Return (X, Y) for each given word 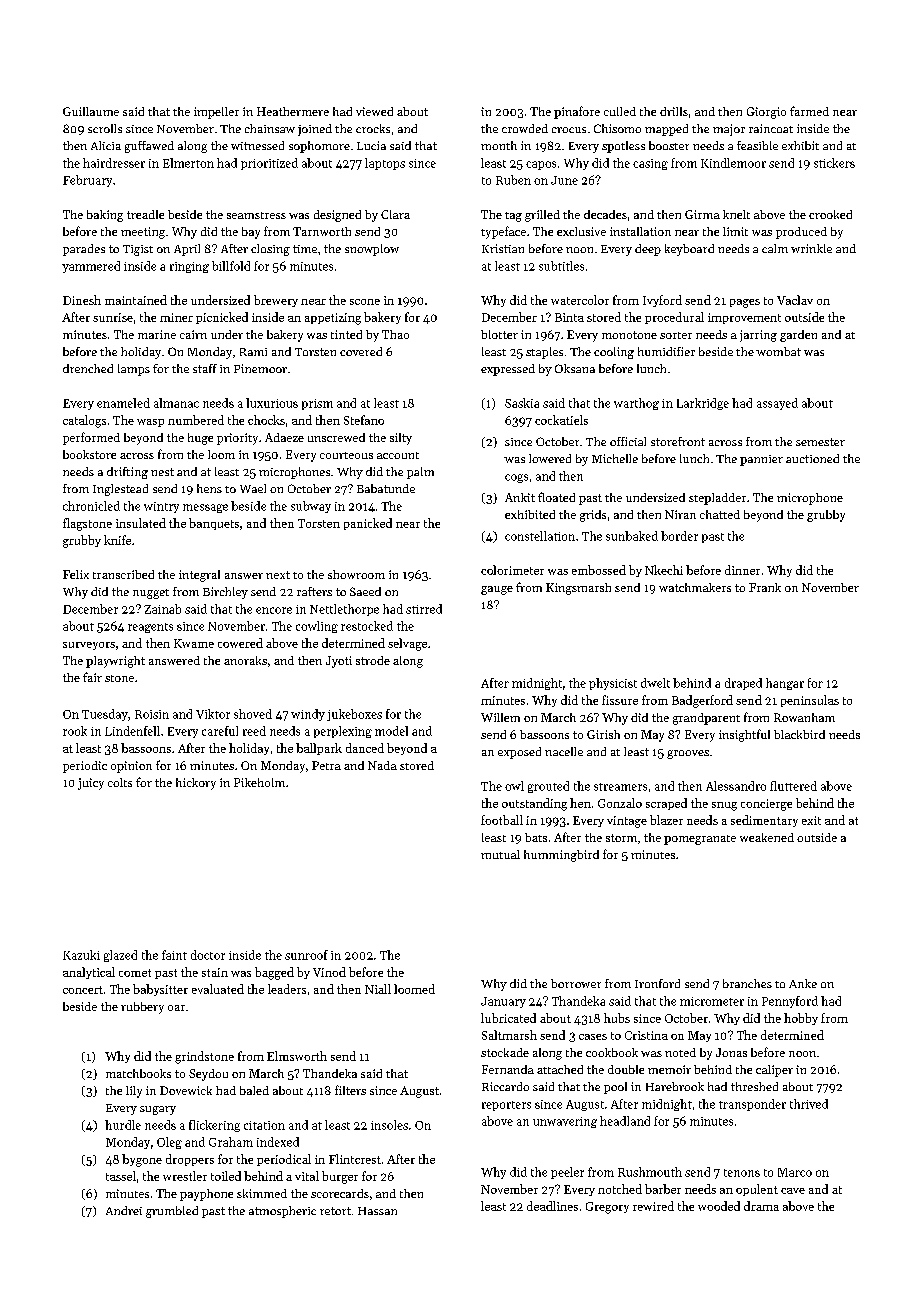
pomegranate (700, 840)
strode (373, 660)
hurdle (123, 1125)
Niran (680, 514)
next (278, 575)
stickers (834, 163)
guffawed (149, 147)
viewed (374, 111)
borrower (576, 983)
